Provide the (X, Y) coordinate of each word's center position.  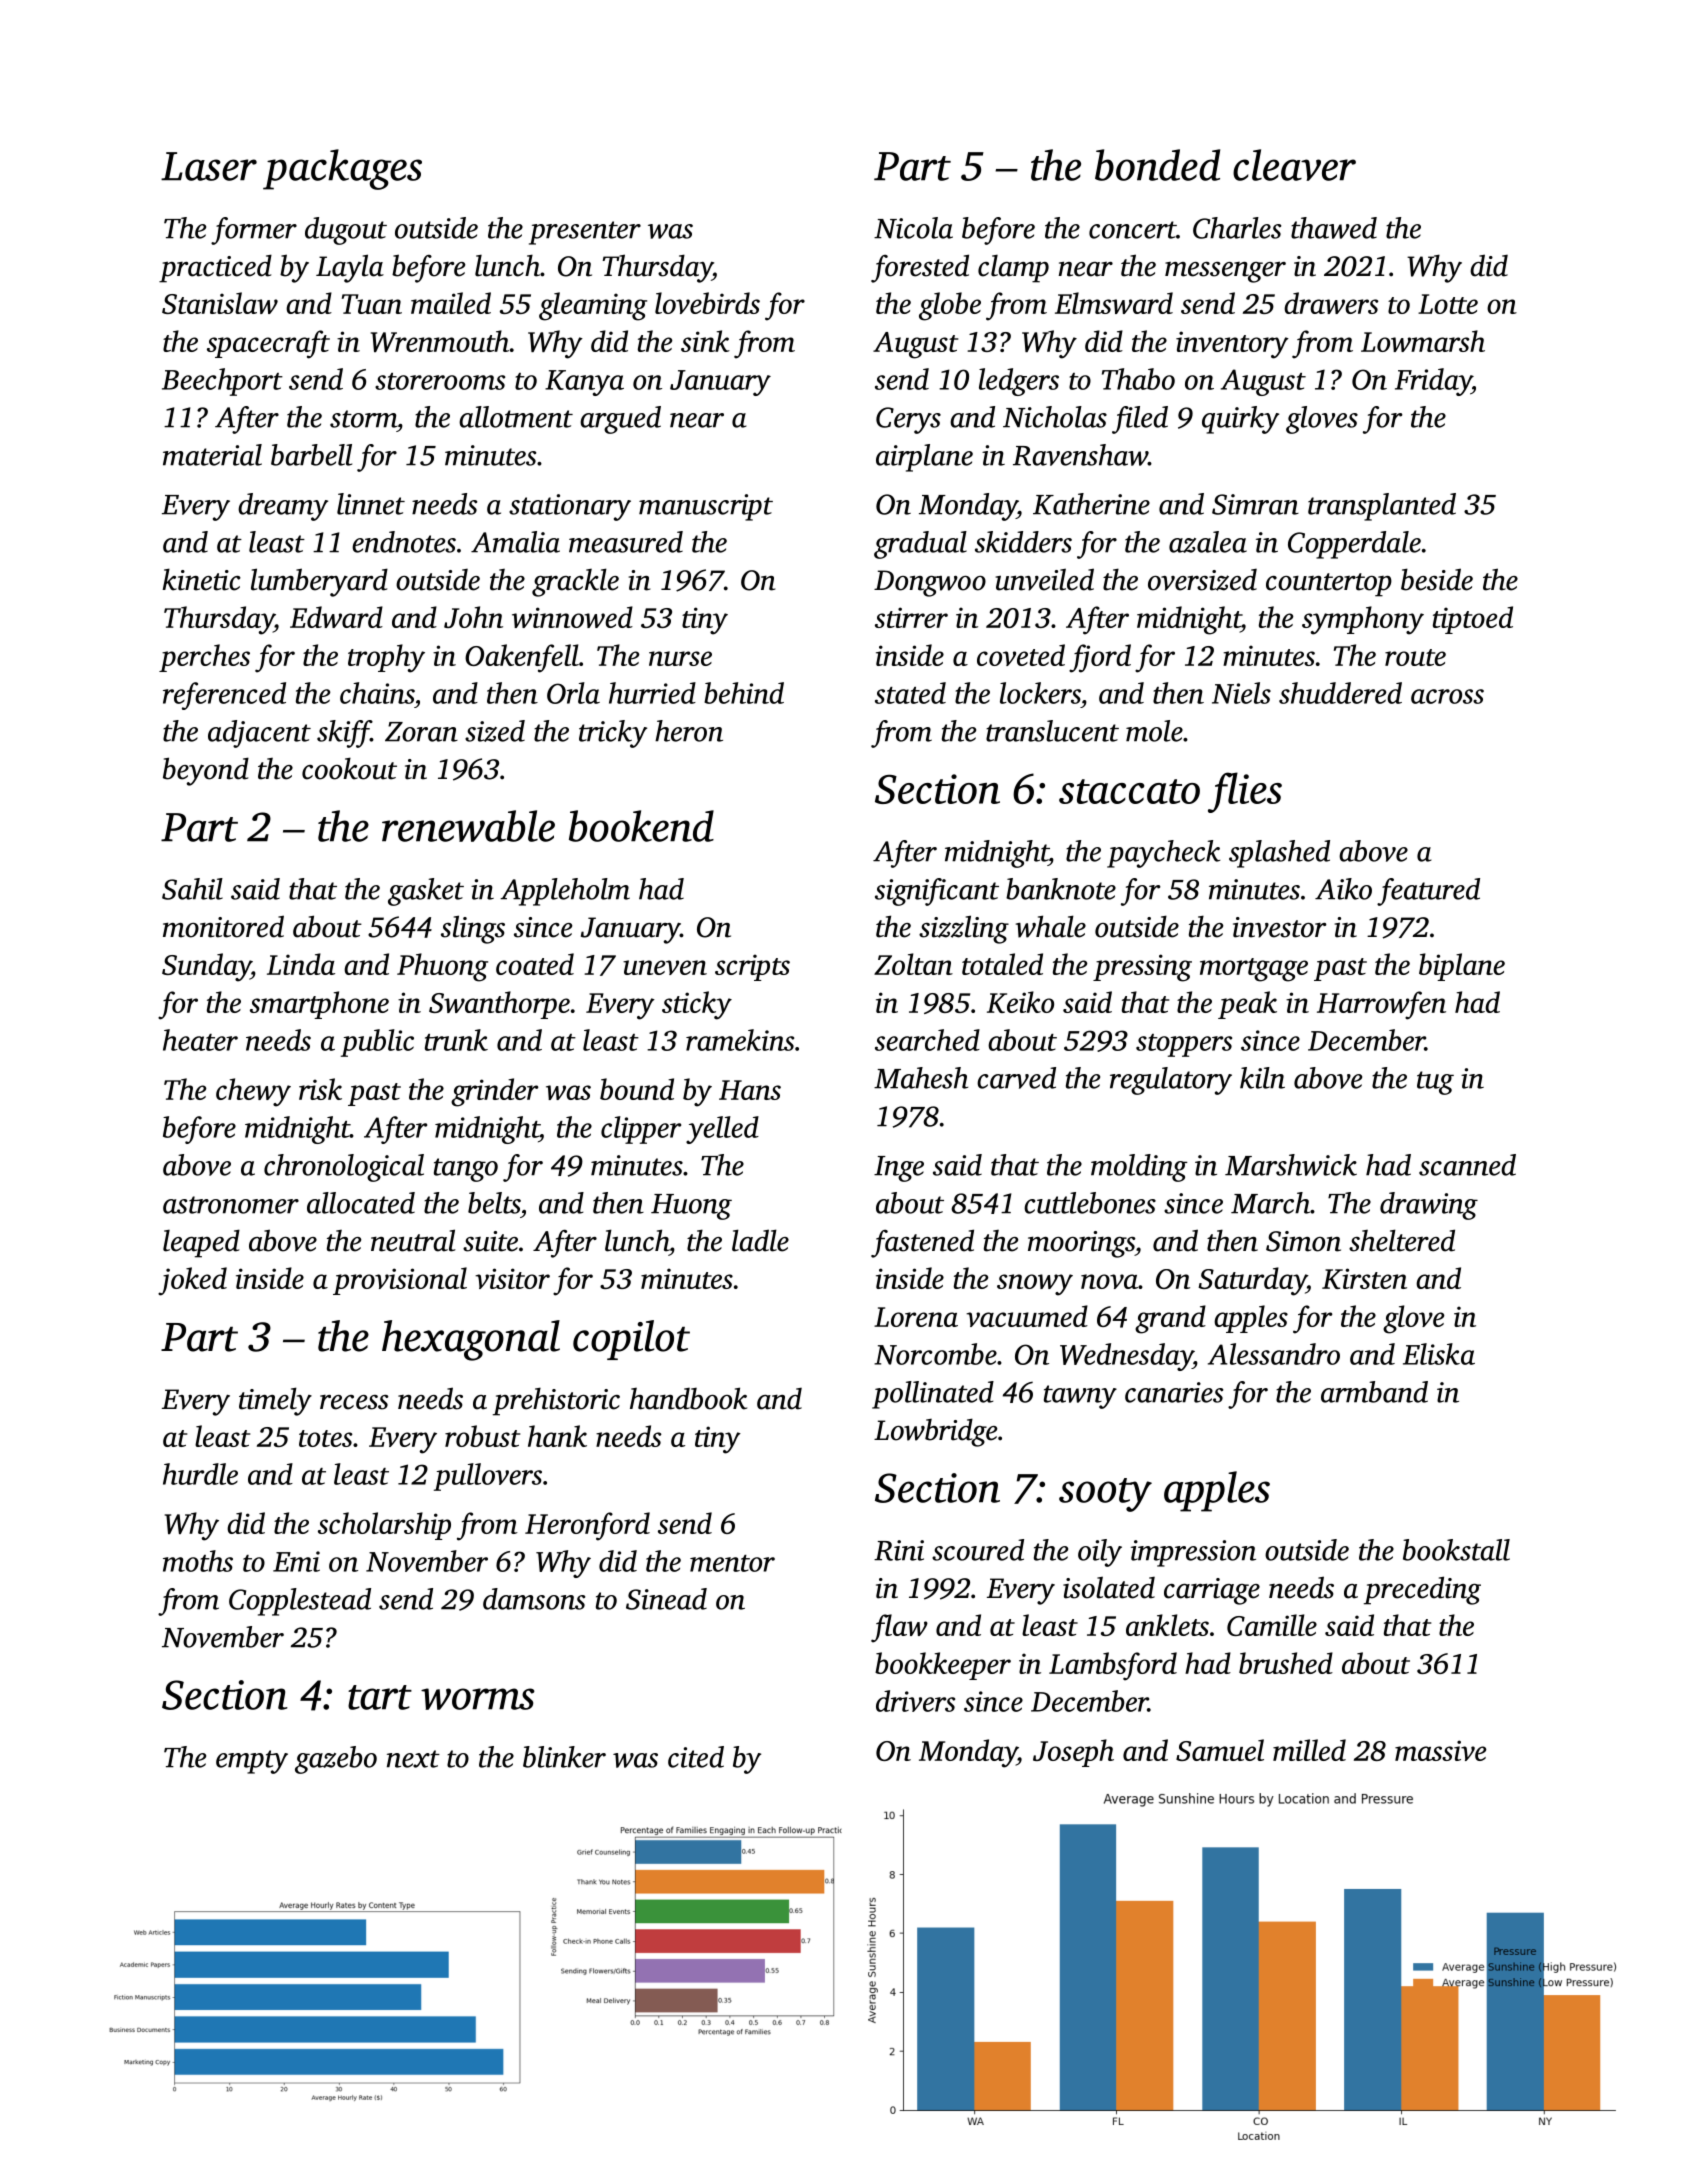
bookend (641, 826)
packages (342, 169)
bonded (1157, 165)
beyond (206, 771)
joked (192, 1281)
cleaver (1294, 165)
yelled (722, 1130)
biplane (1462, 967)
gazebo (336, 1760)
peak (1247, 1005)
